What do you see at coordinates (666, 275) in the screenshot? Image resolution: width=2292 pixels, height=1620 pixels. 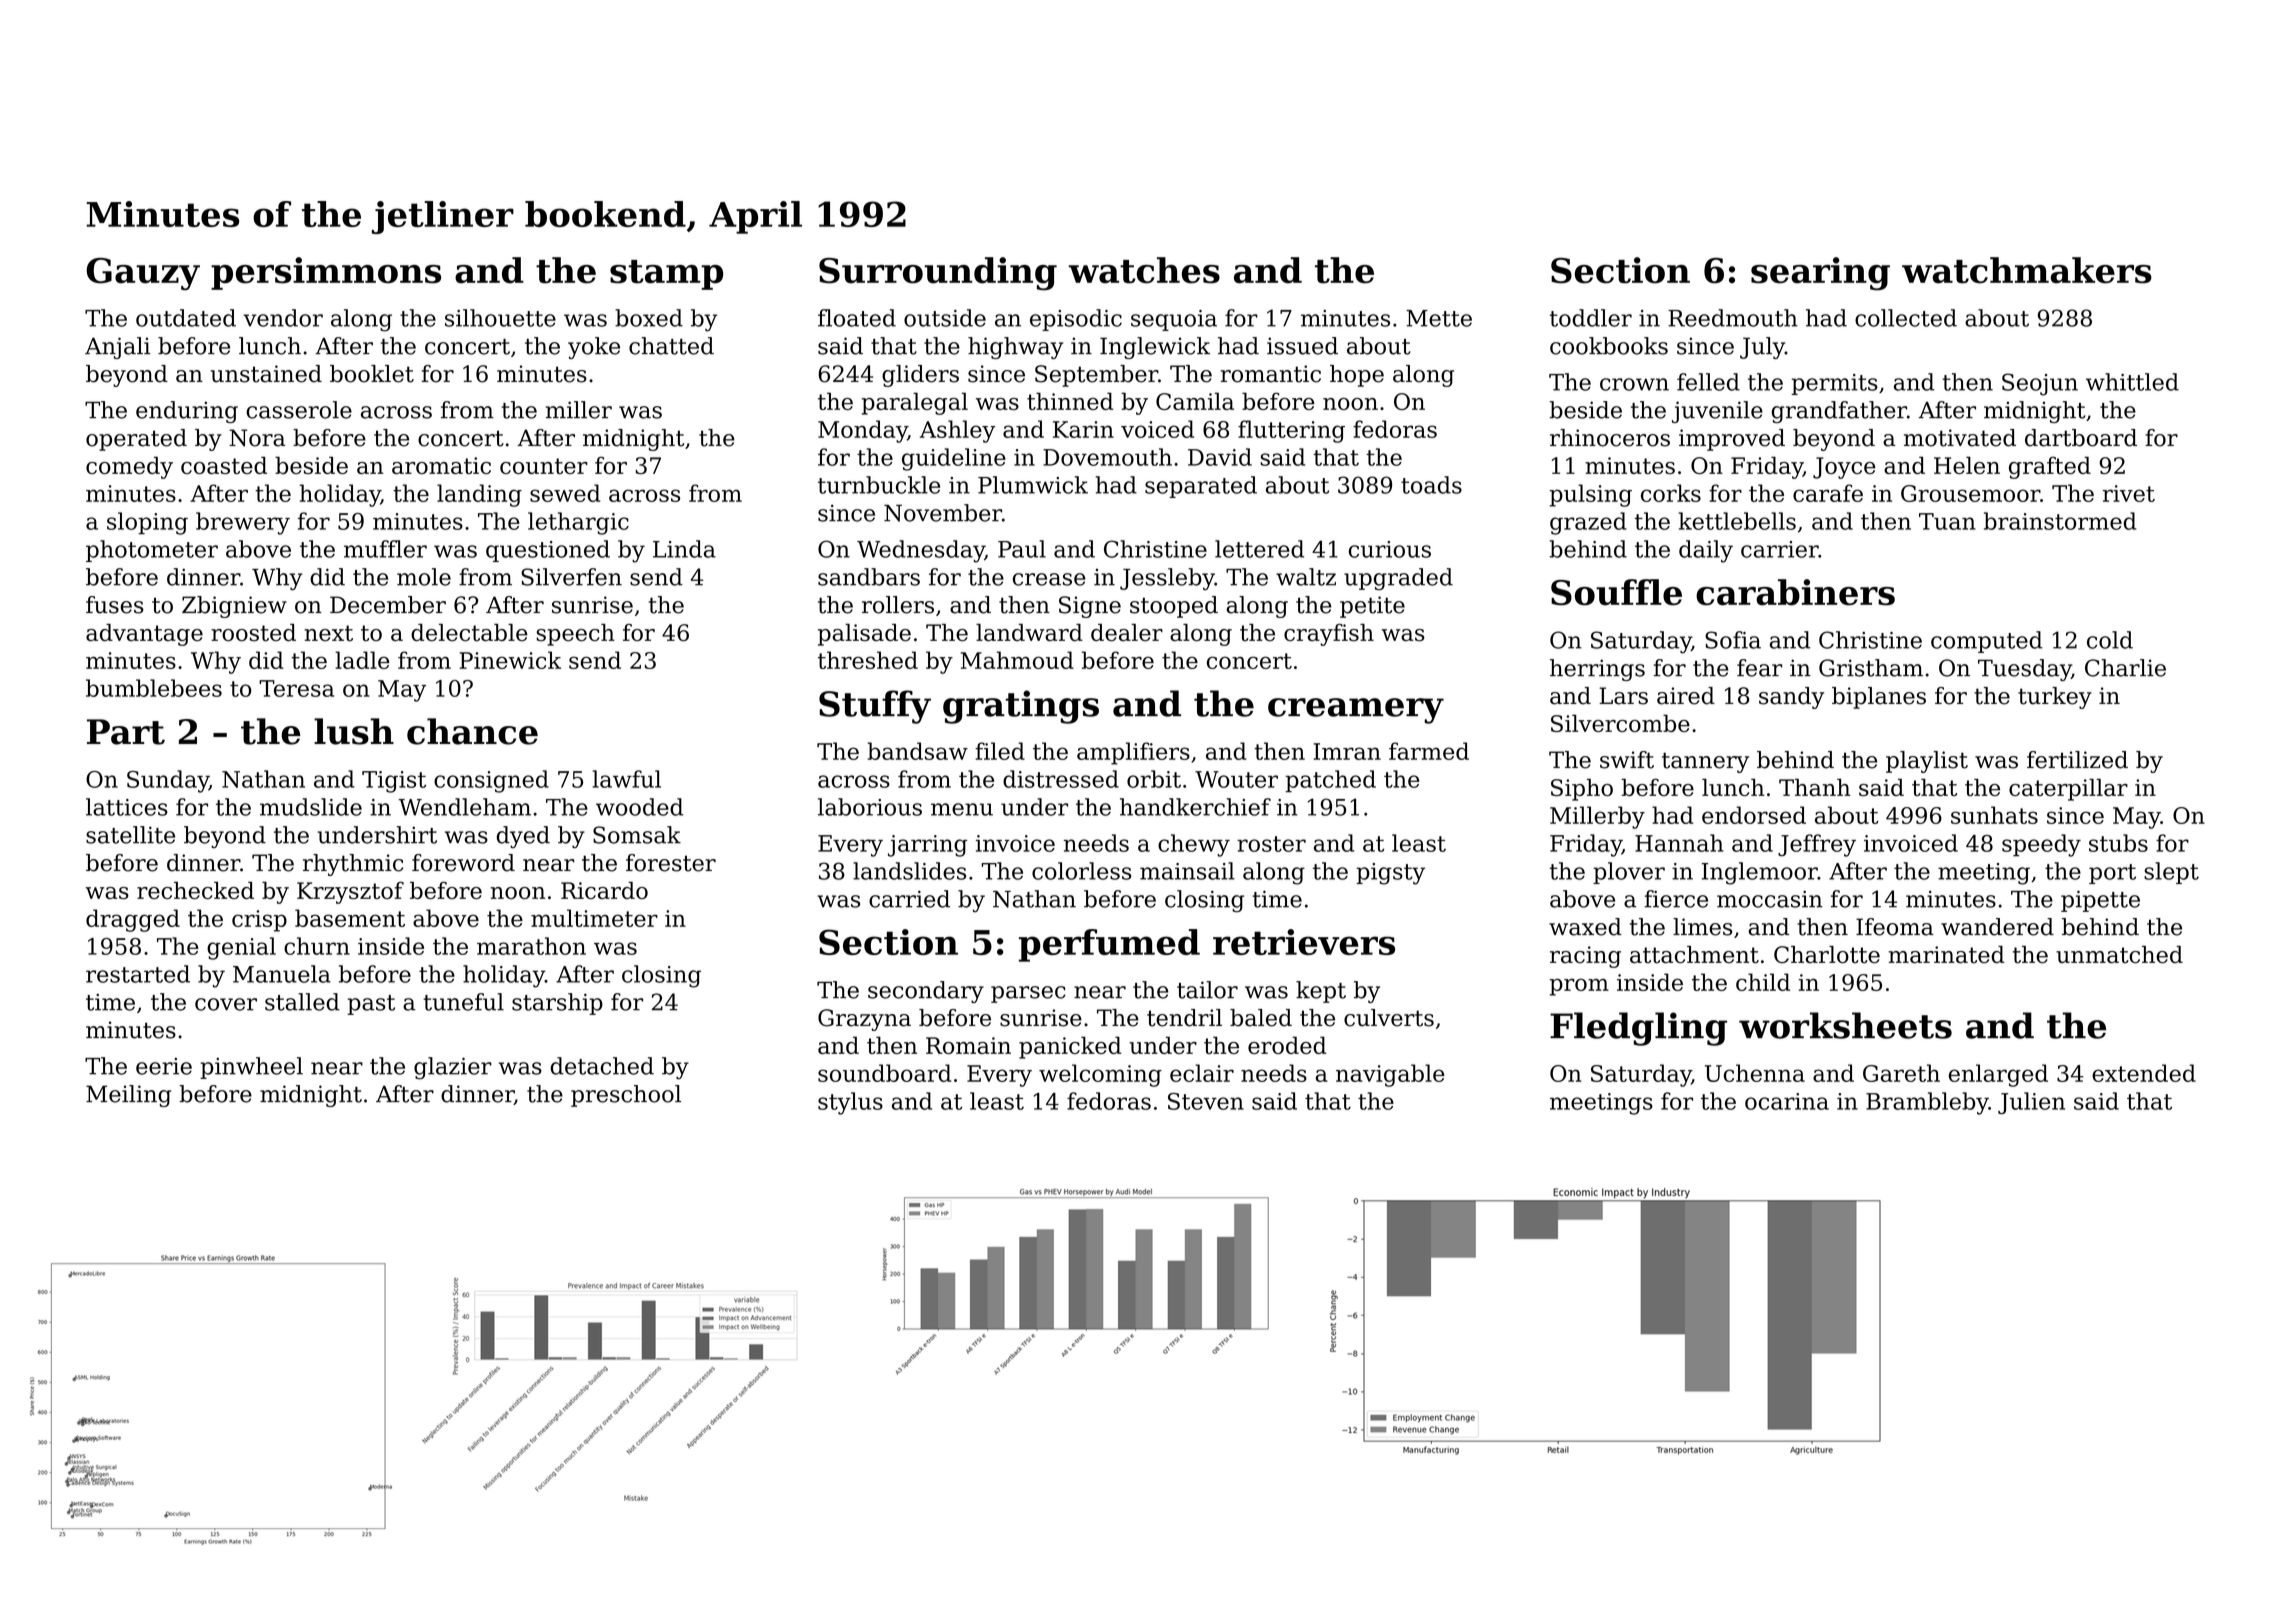 I see `stamp` at bounding box center [666, 275].
